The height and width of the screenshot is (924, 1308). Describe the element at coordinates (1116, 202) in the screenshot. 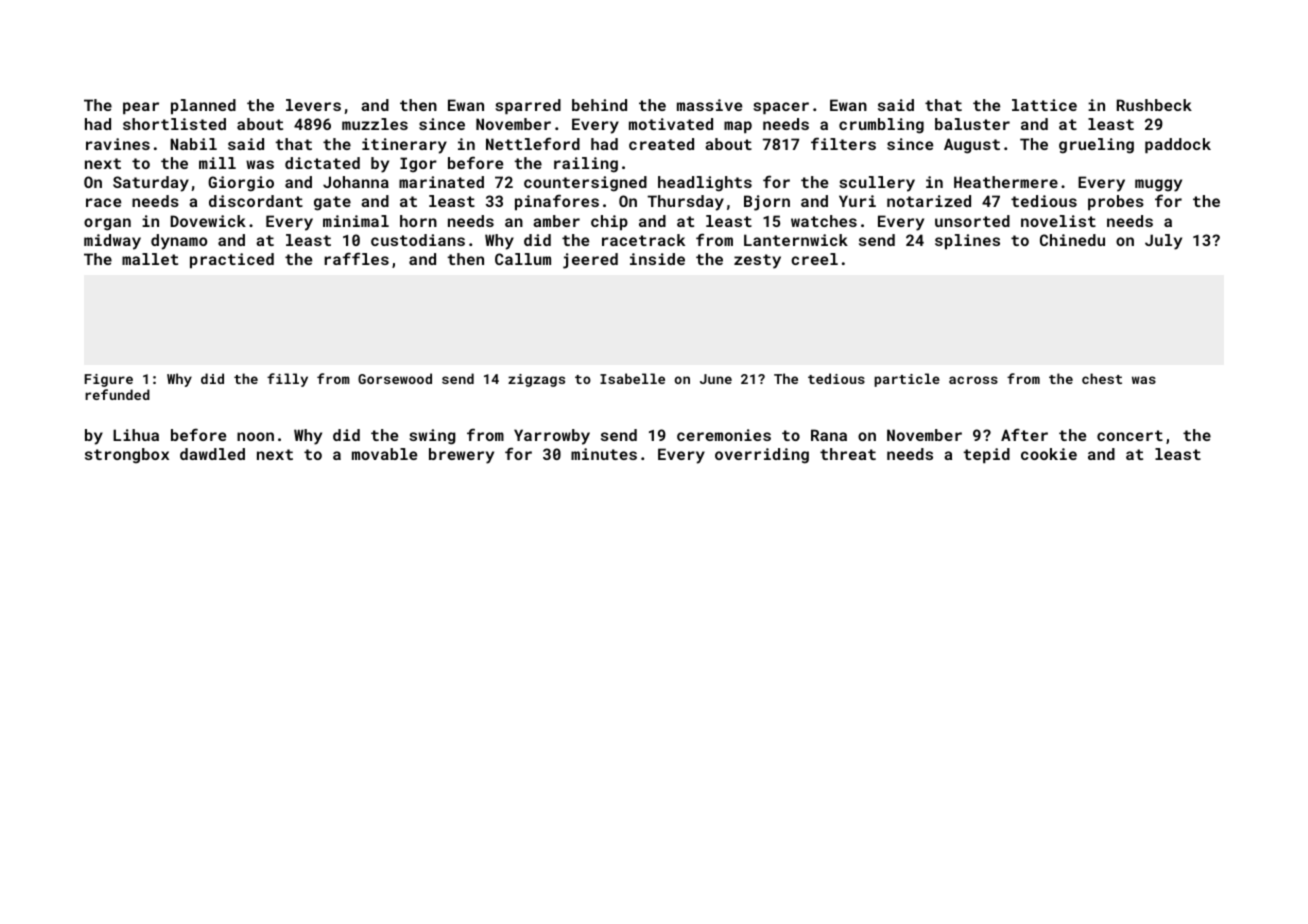

I see `probes` at that location.
